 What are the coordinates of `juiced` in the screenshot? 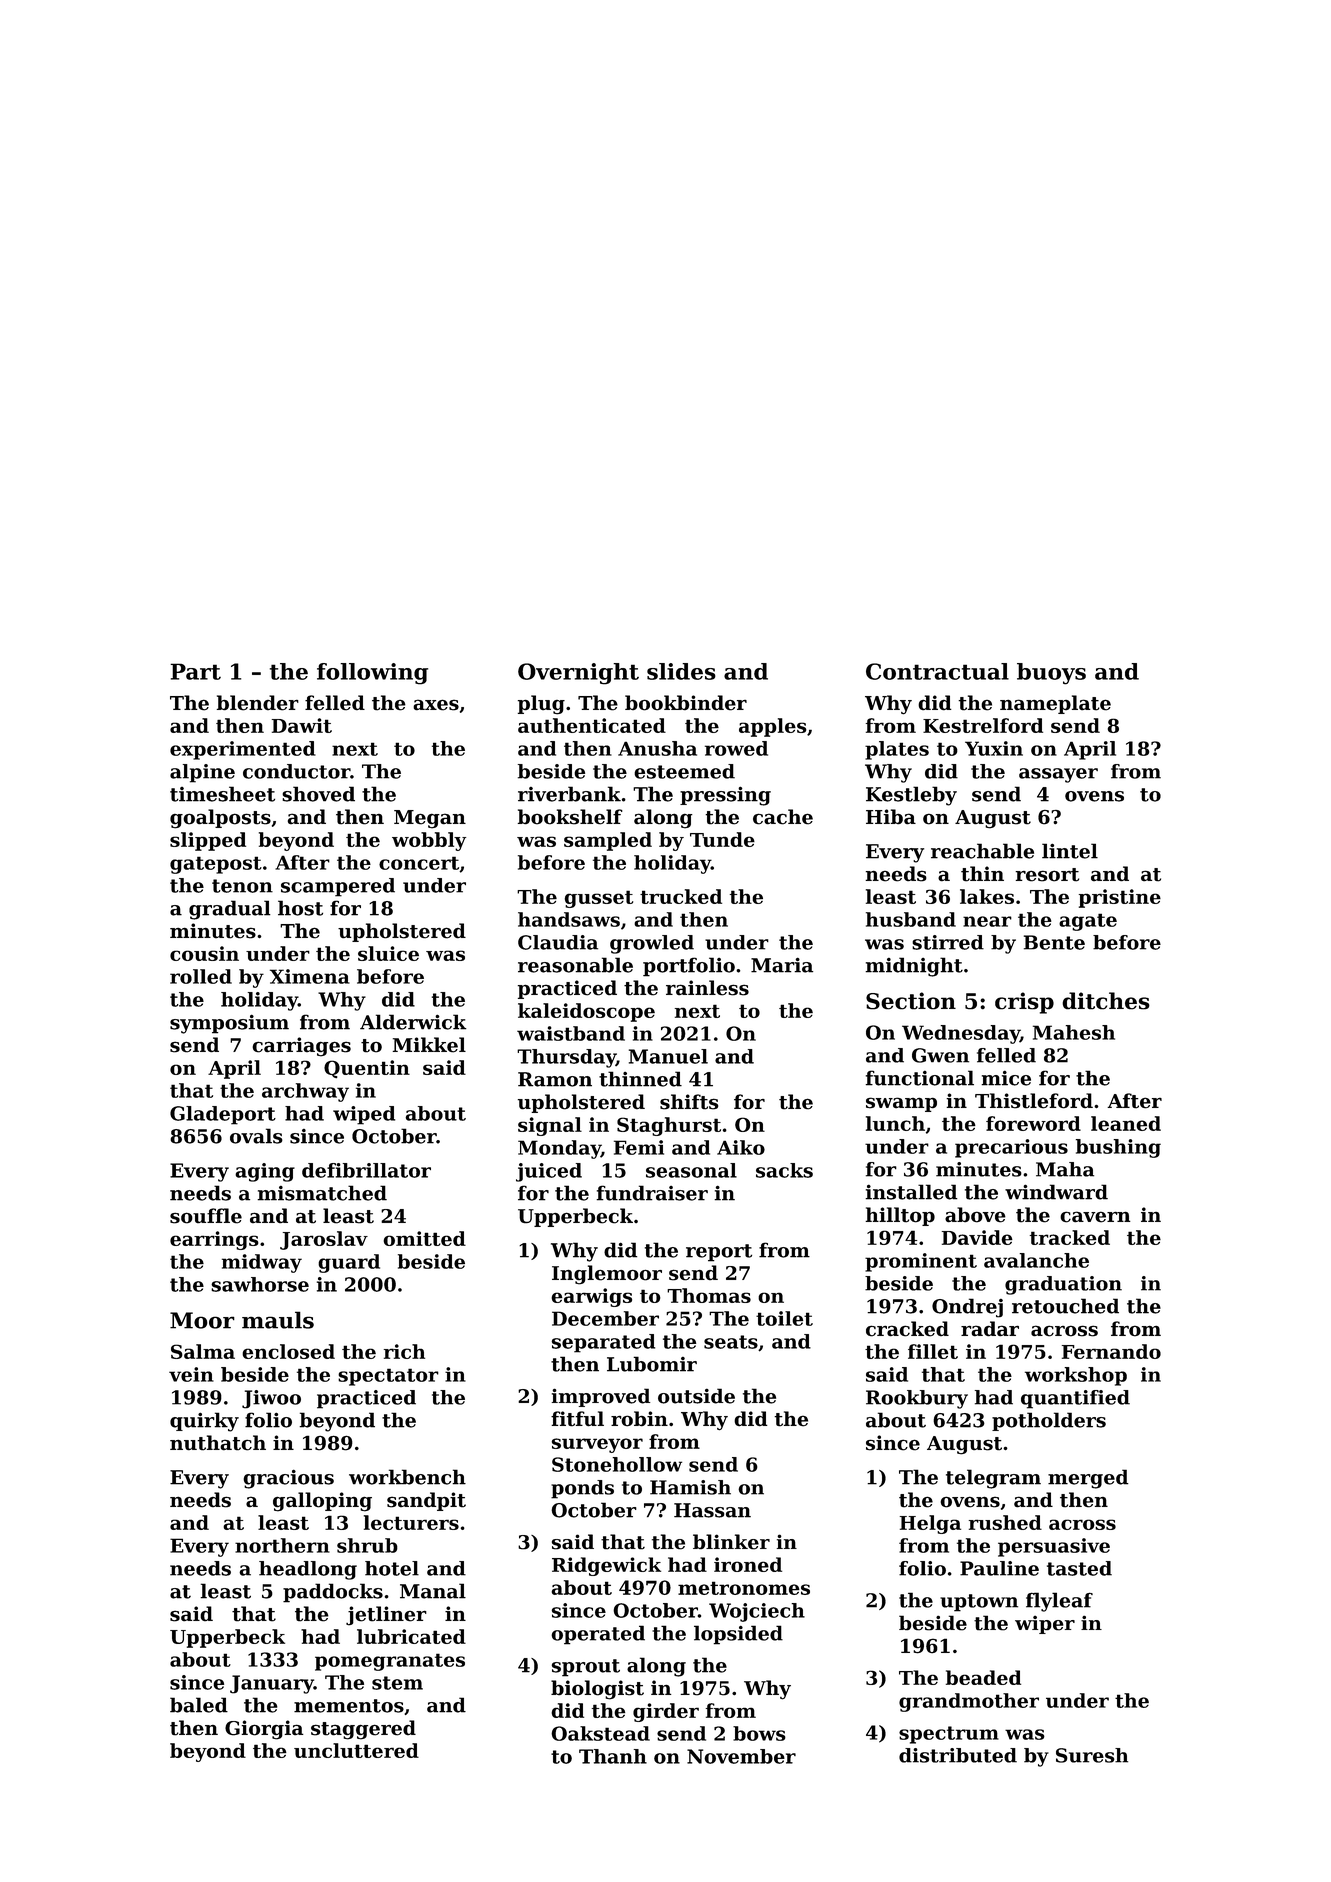 It's located at (549, 1172).
